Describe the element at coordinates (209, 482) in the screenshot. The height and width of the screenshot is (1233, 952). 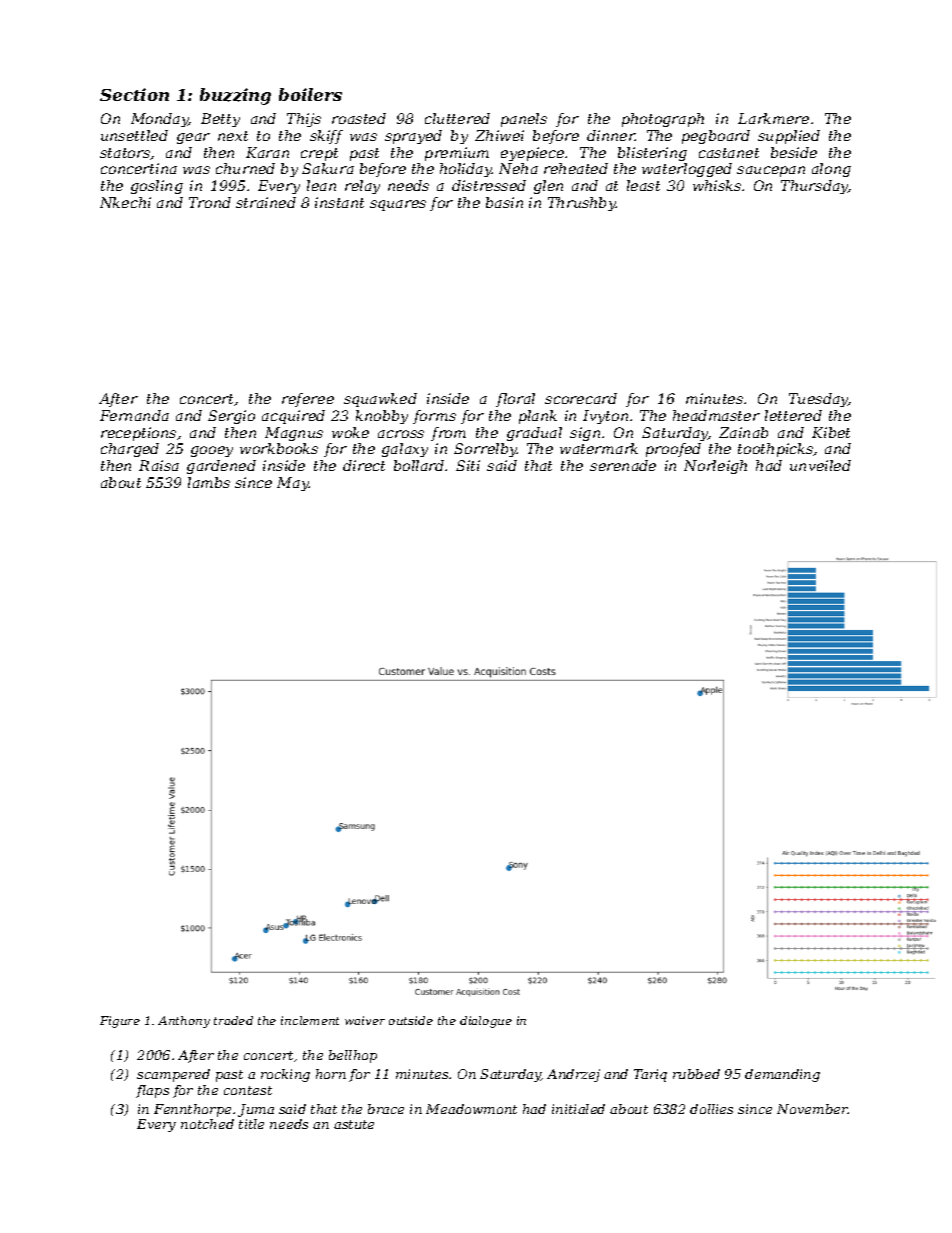
I see `lambs` at that location.
